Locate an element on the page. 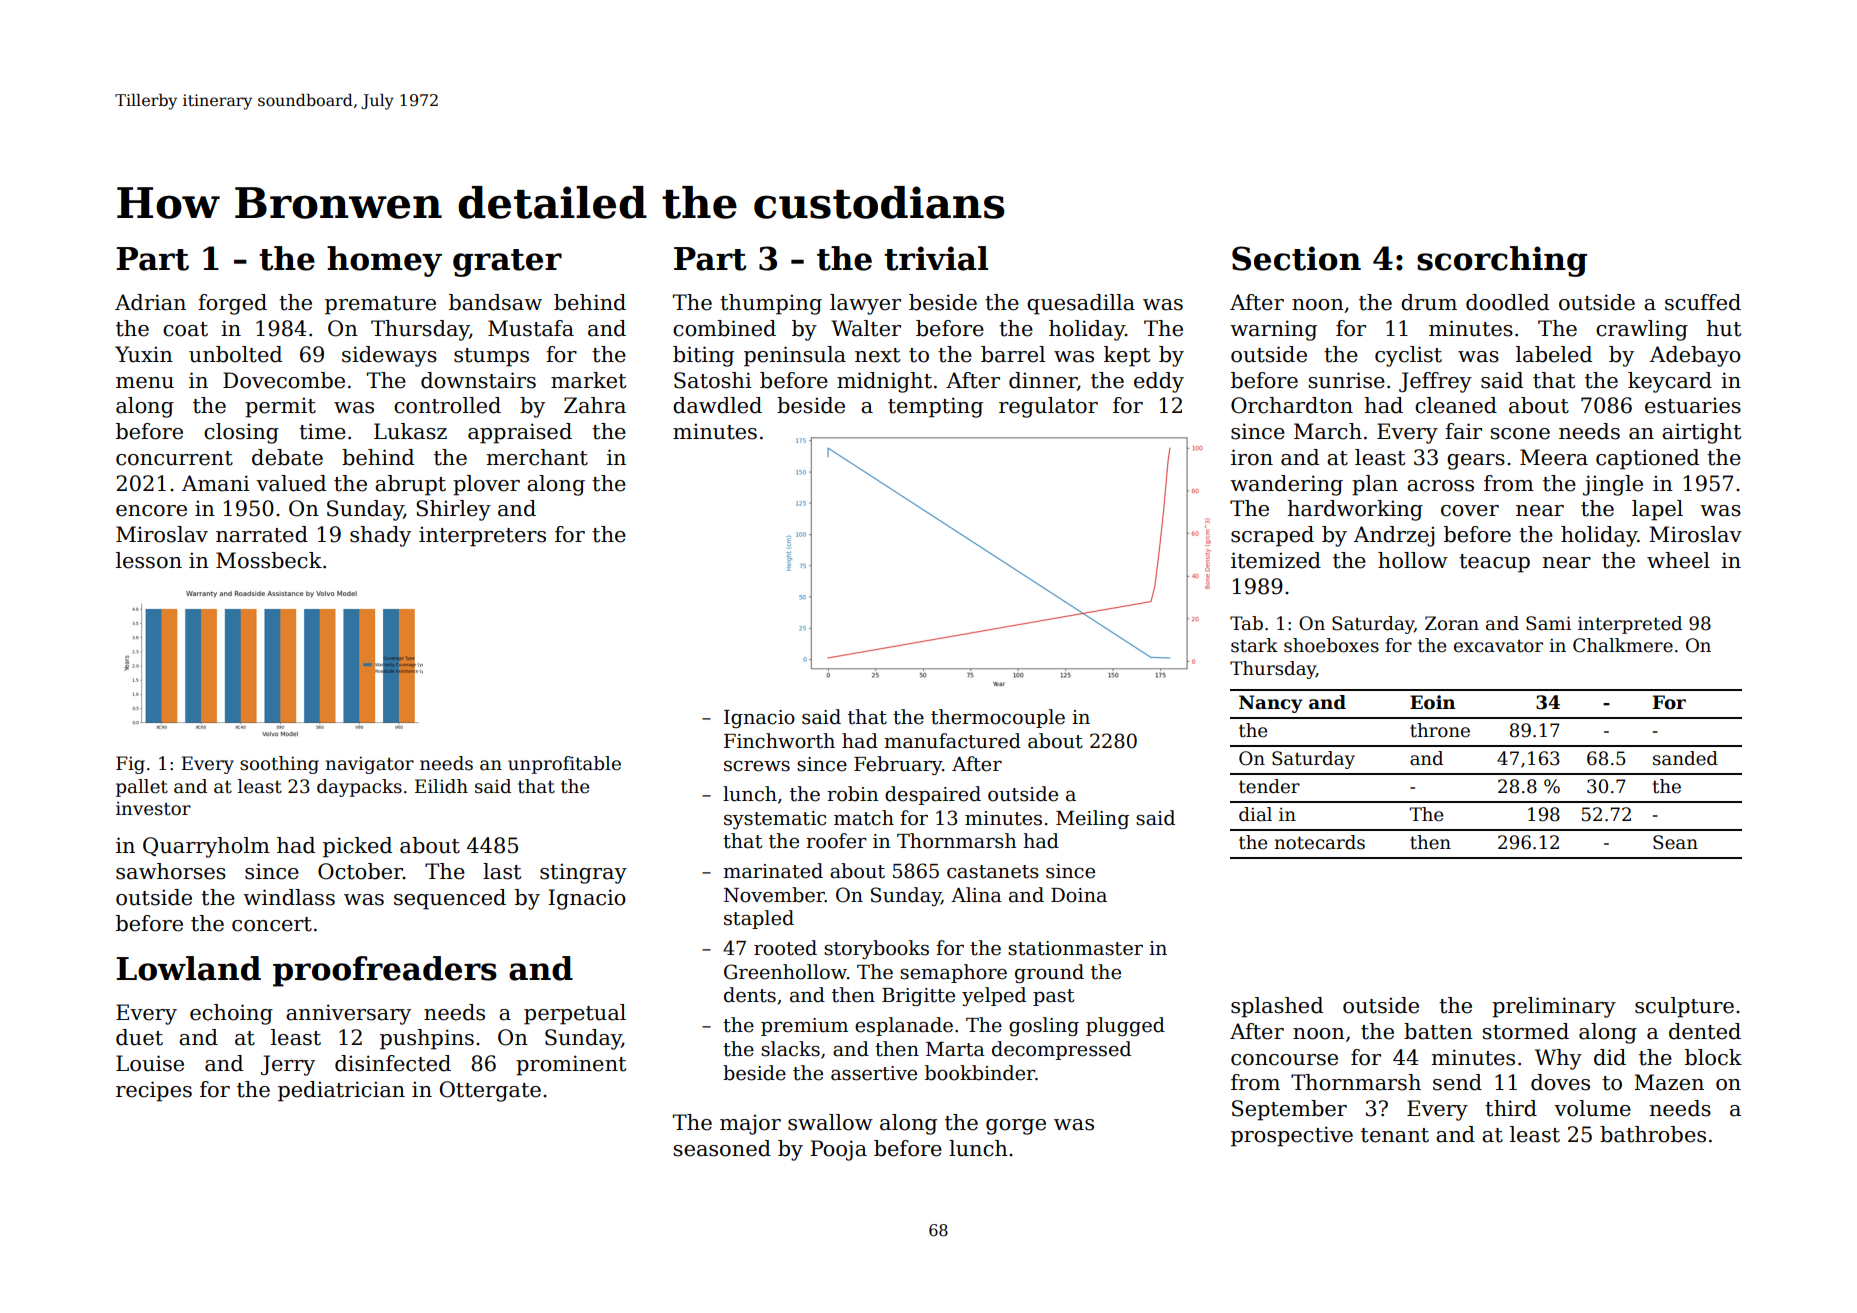 Image resolution: width=1857 pixels, height=1313 pixels. notecards is located at coordinates (1319, 842).
